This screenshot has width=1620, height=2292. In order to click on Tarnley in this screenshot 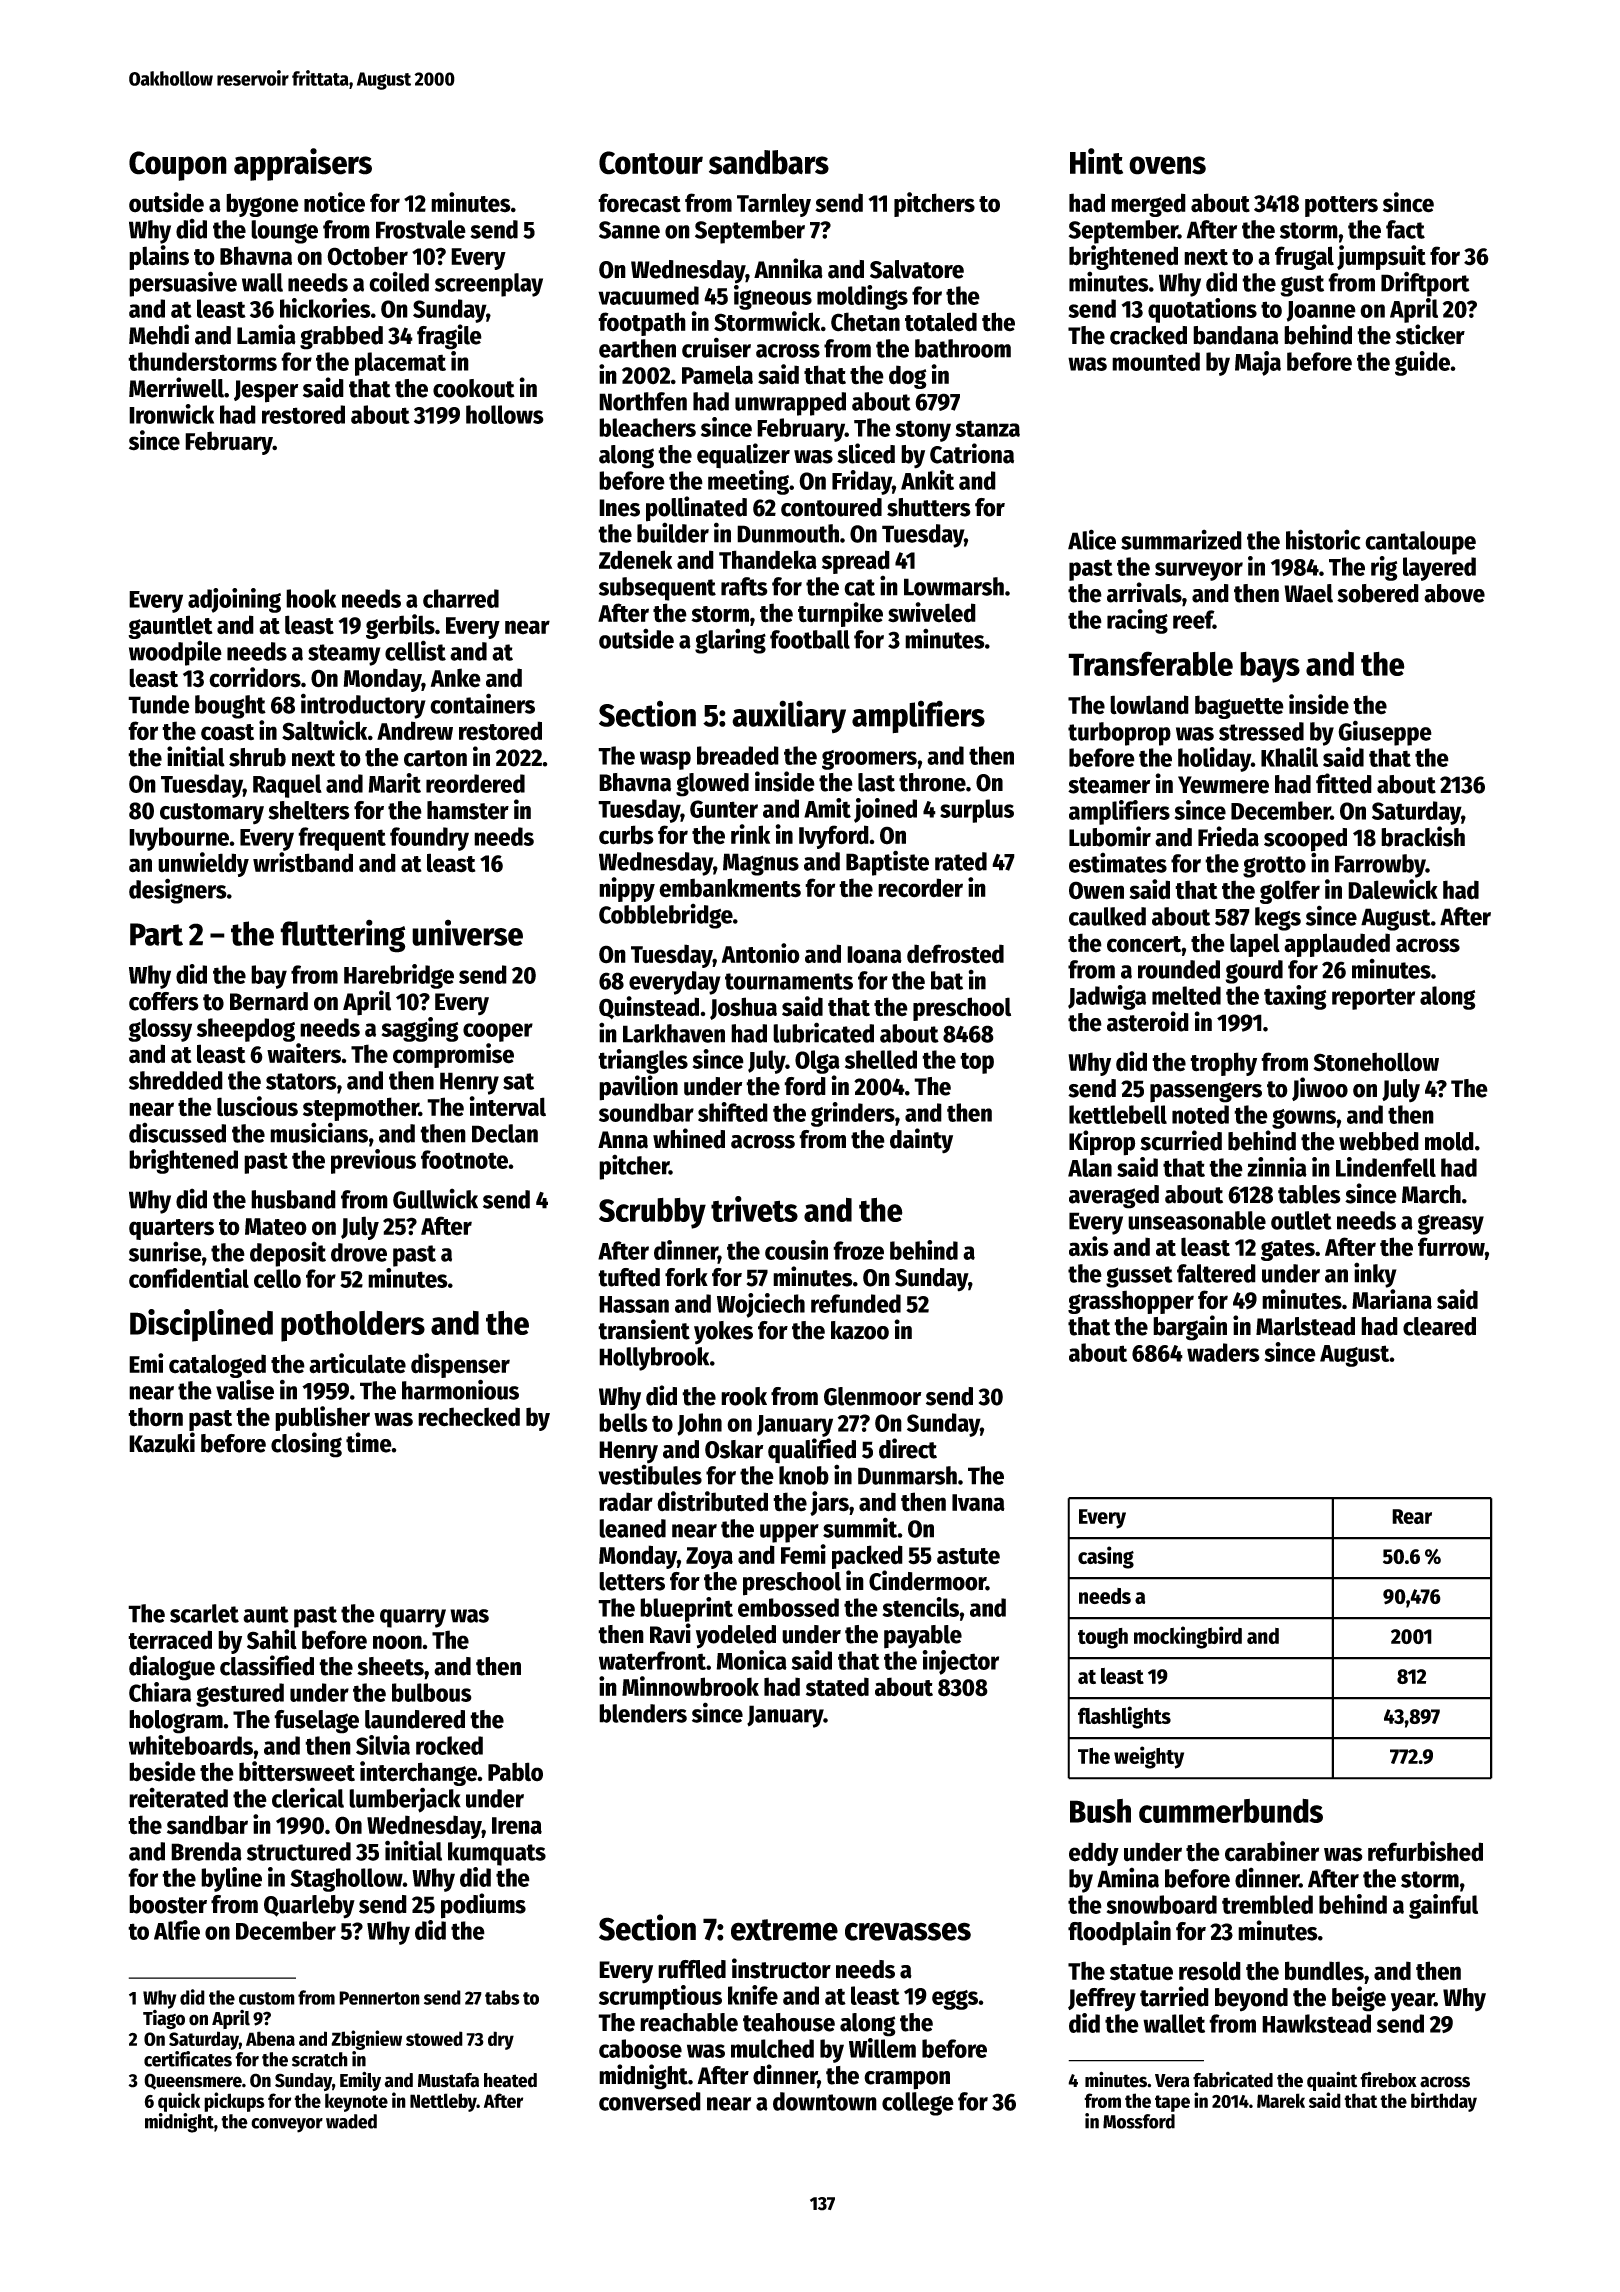, I will do `click(774, 205)`.
